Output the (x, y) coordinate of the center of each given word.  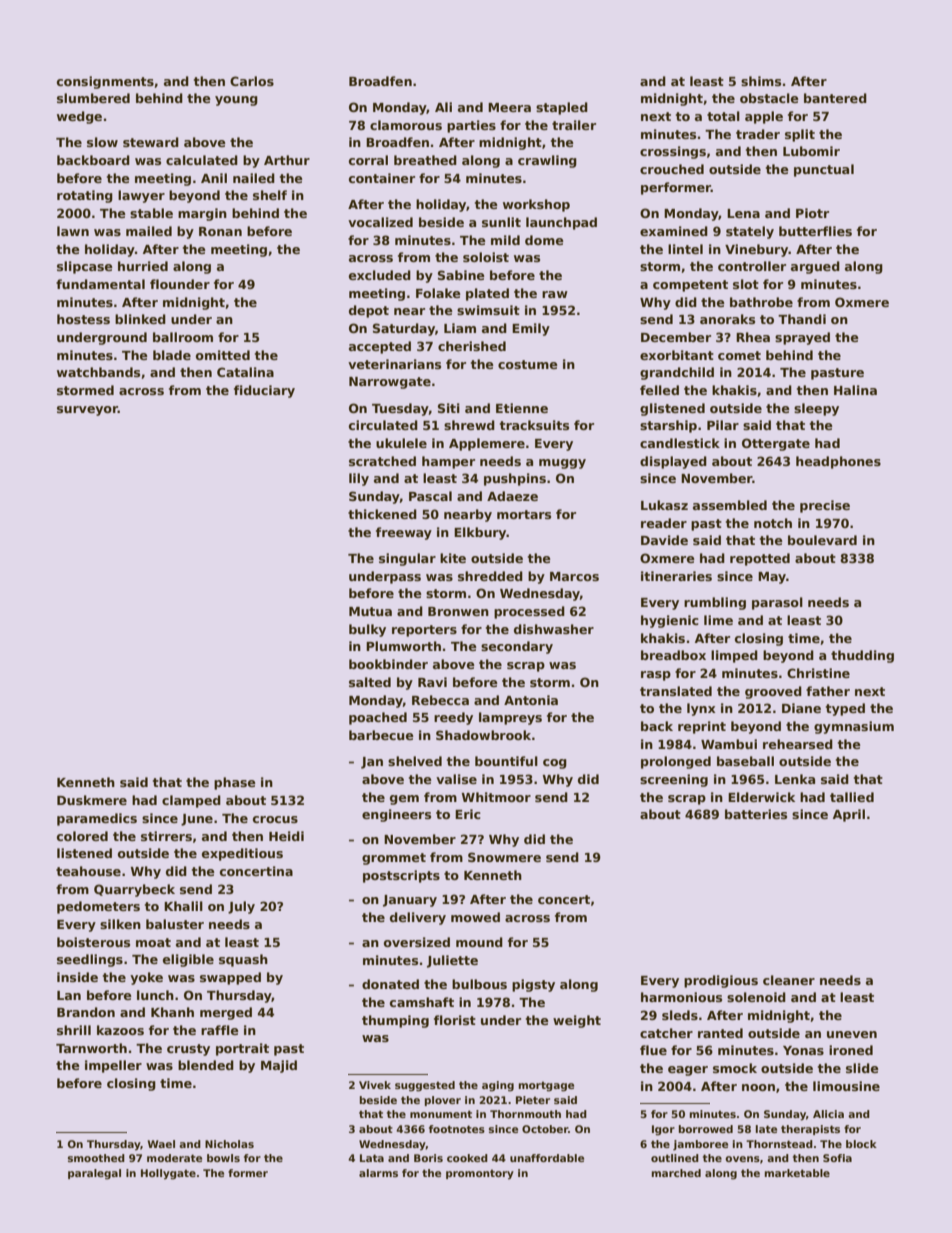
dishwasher (554, 629)
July (241, 907)
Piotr (812, 213)
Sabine (461, 275)
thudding (862, 656)
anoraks (727, 319)
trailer (574, 125)
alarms (378, 1173)
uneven (852, 1034)
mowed (475, 917)
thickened (382, 514)
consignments (105, 82)
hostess (83, 319)
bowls (223, 1158)
